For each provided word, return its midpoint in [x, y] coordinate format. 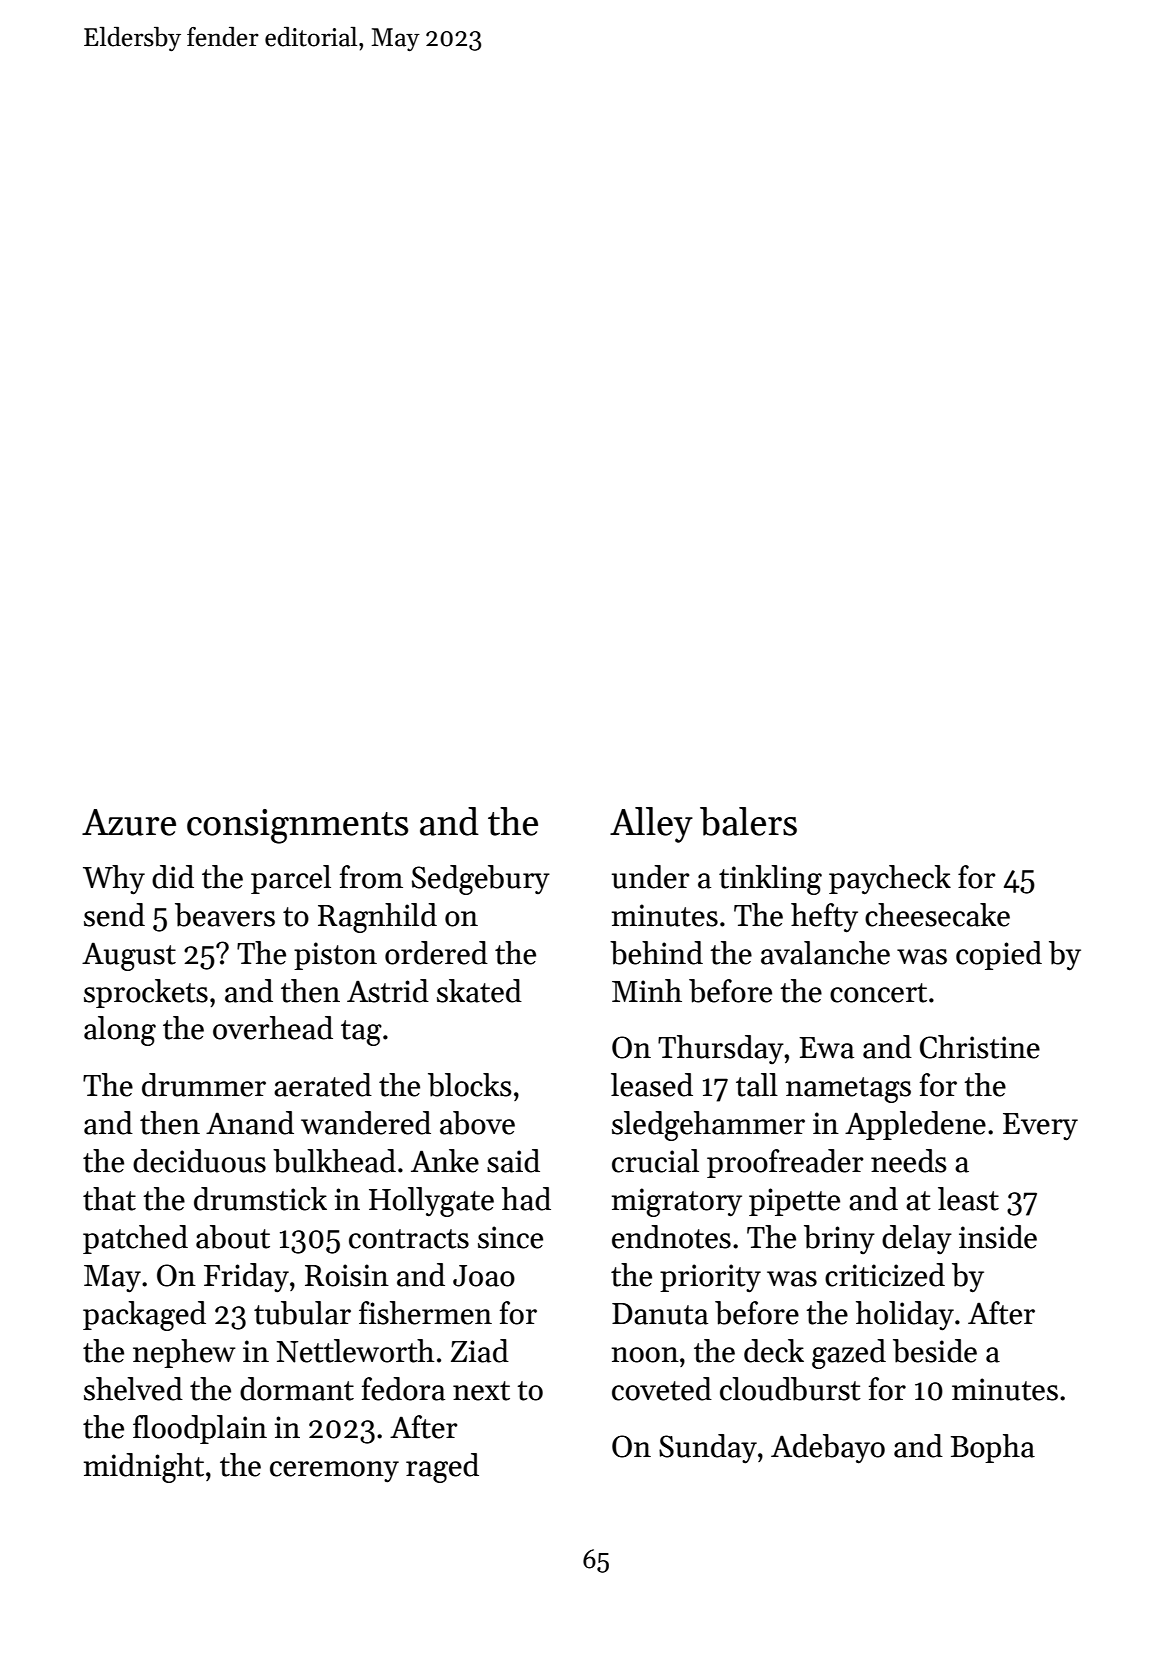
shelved [133, 1389]
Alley [651, 825]
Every [1040, 1127]
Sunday [708, 1449]
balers [748, 821]
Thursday [721, 1049]
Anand [250, 1123]
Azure [129, 822]
